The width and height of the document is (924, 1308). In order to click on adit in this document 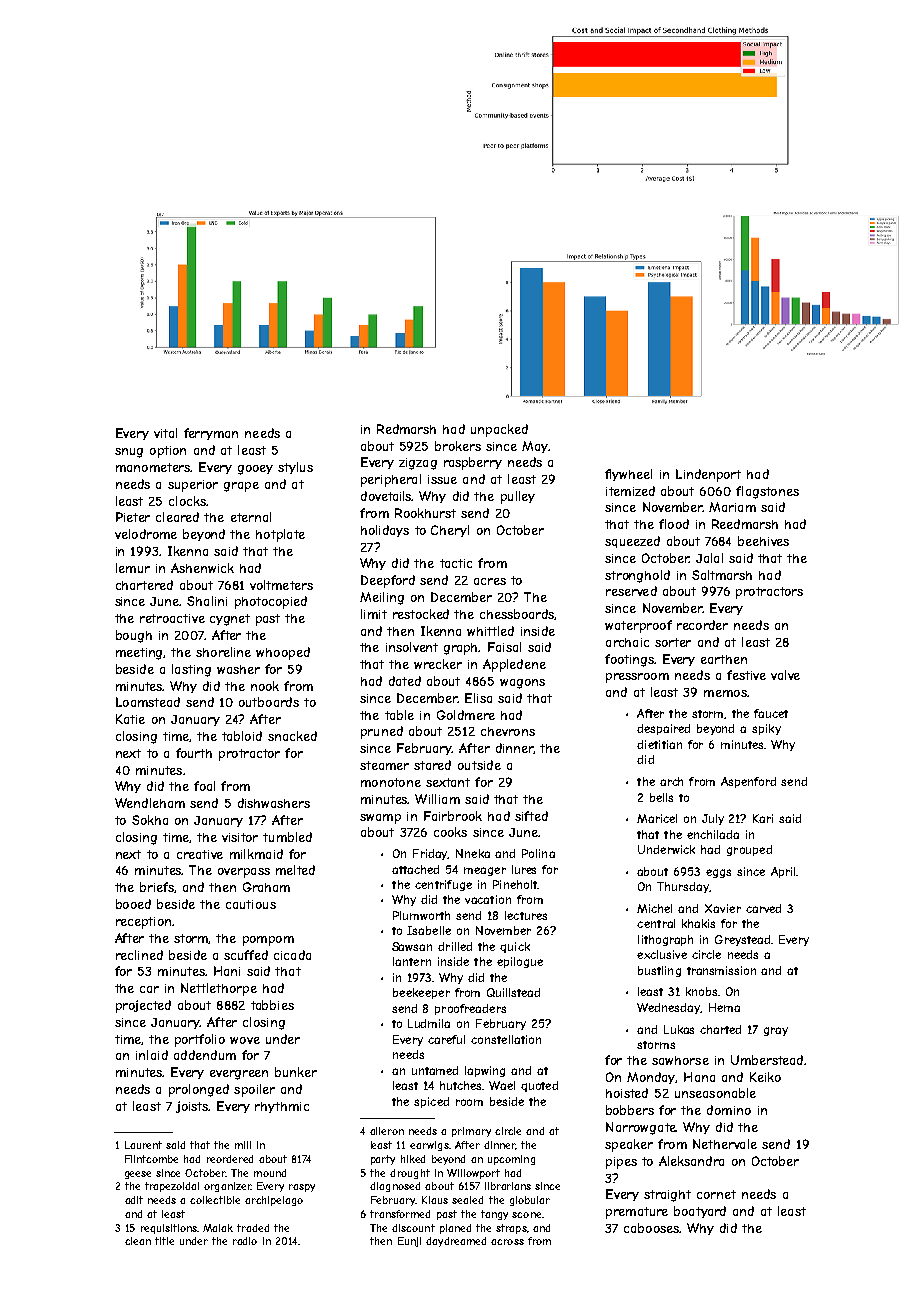, I will do `click(134, 1200)`.
